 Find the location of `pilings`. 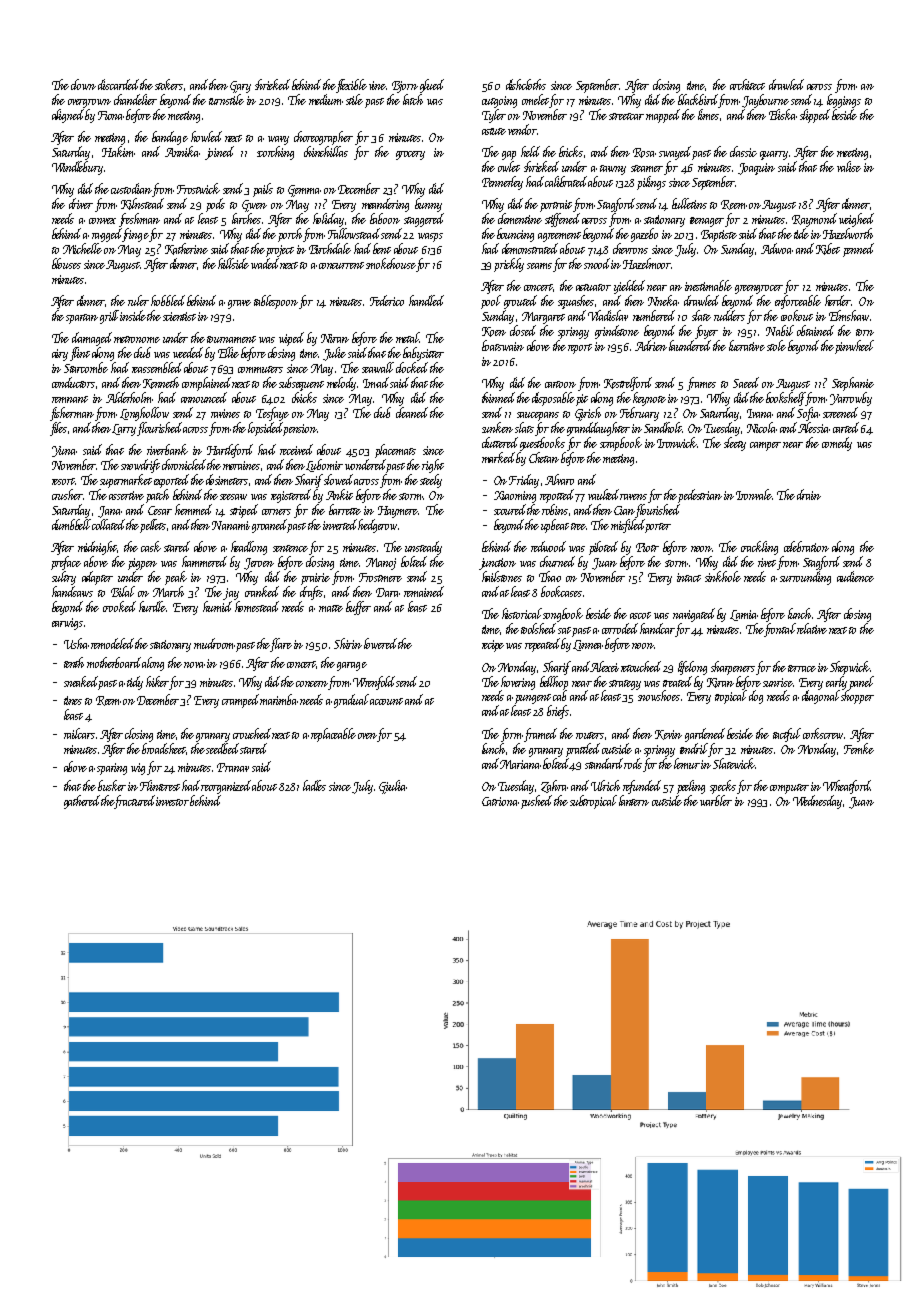

pilings is located at coordinates (651, 183).
